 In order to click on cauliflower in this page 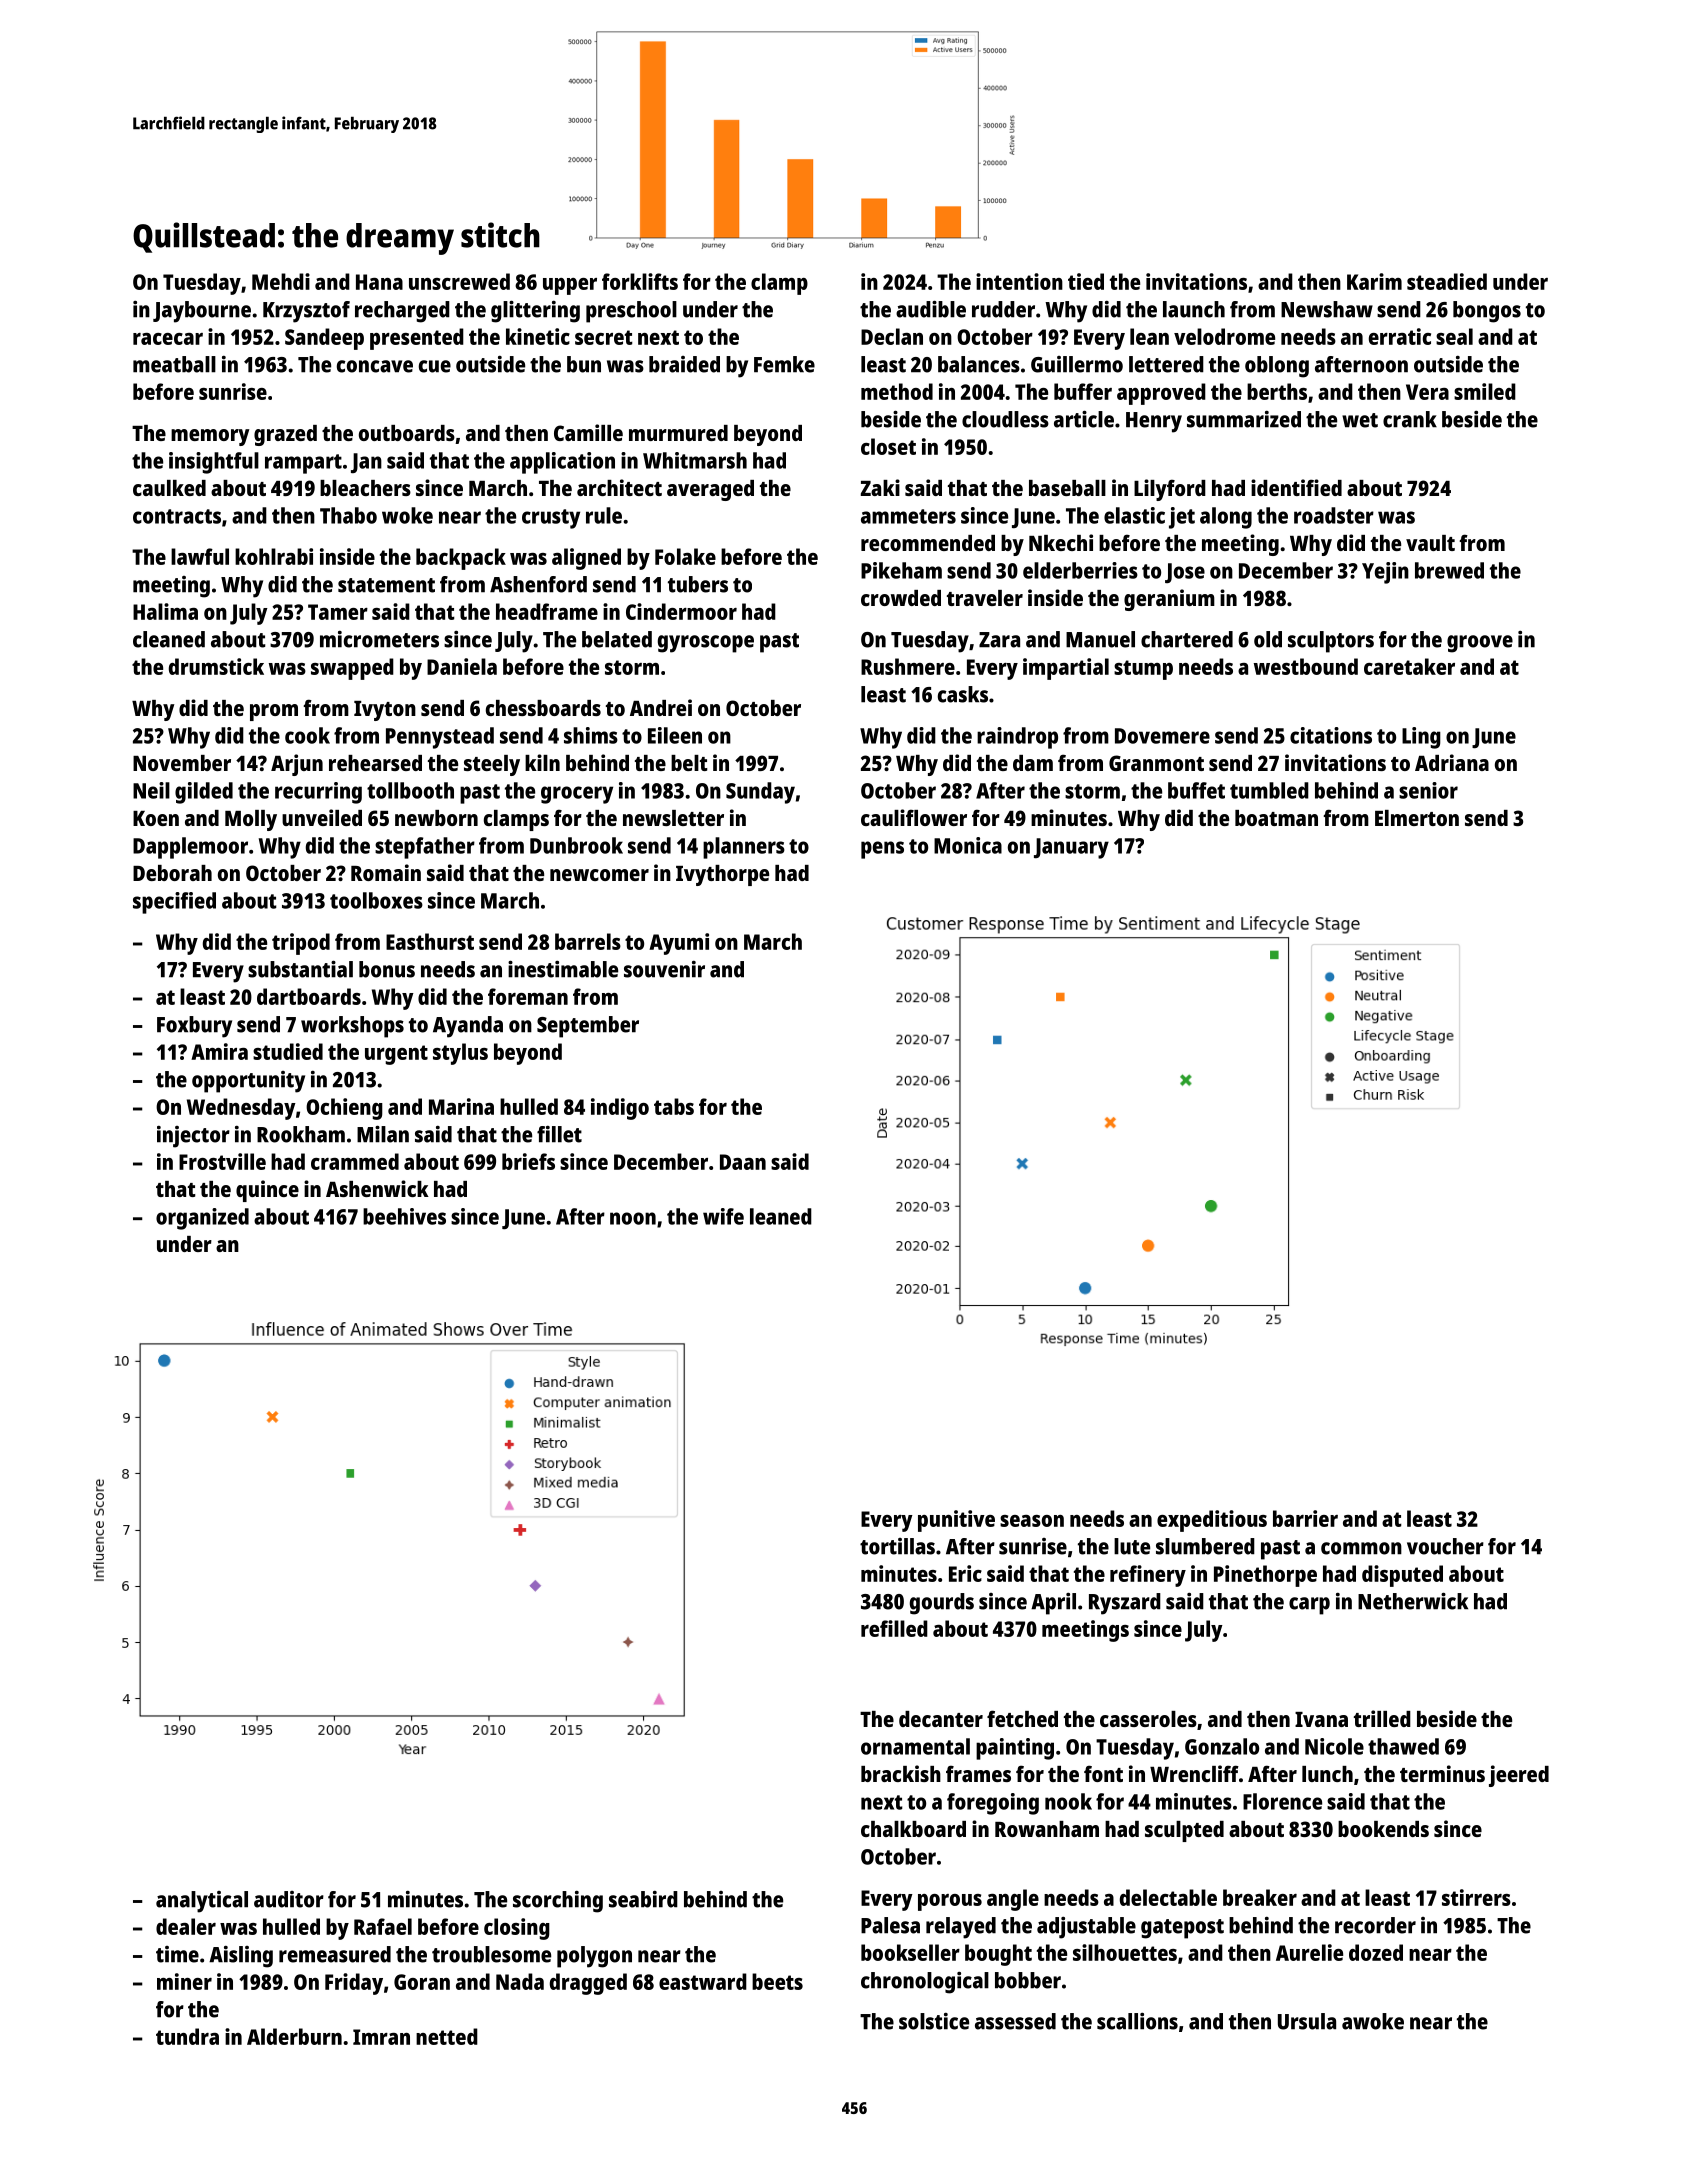, I will do `click(914, 817)`.
